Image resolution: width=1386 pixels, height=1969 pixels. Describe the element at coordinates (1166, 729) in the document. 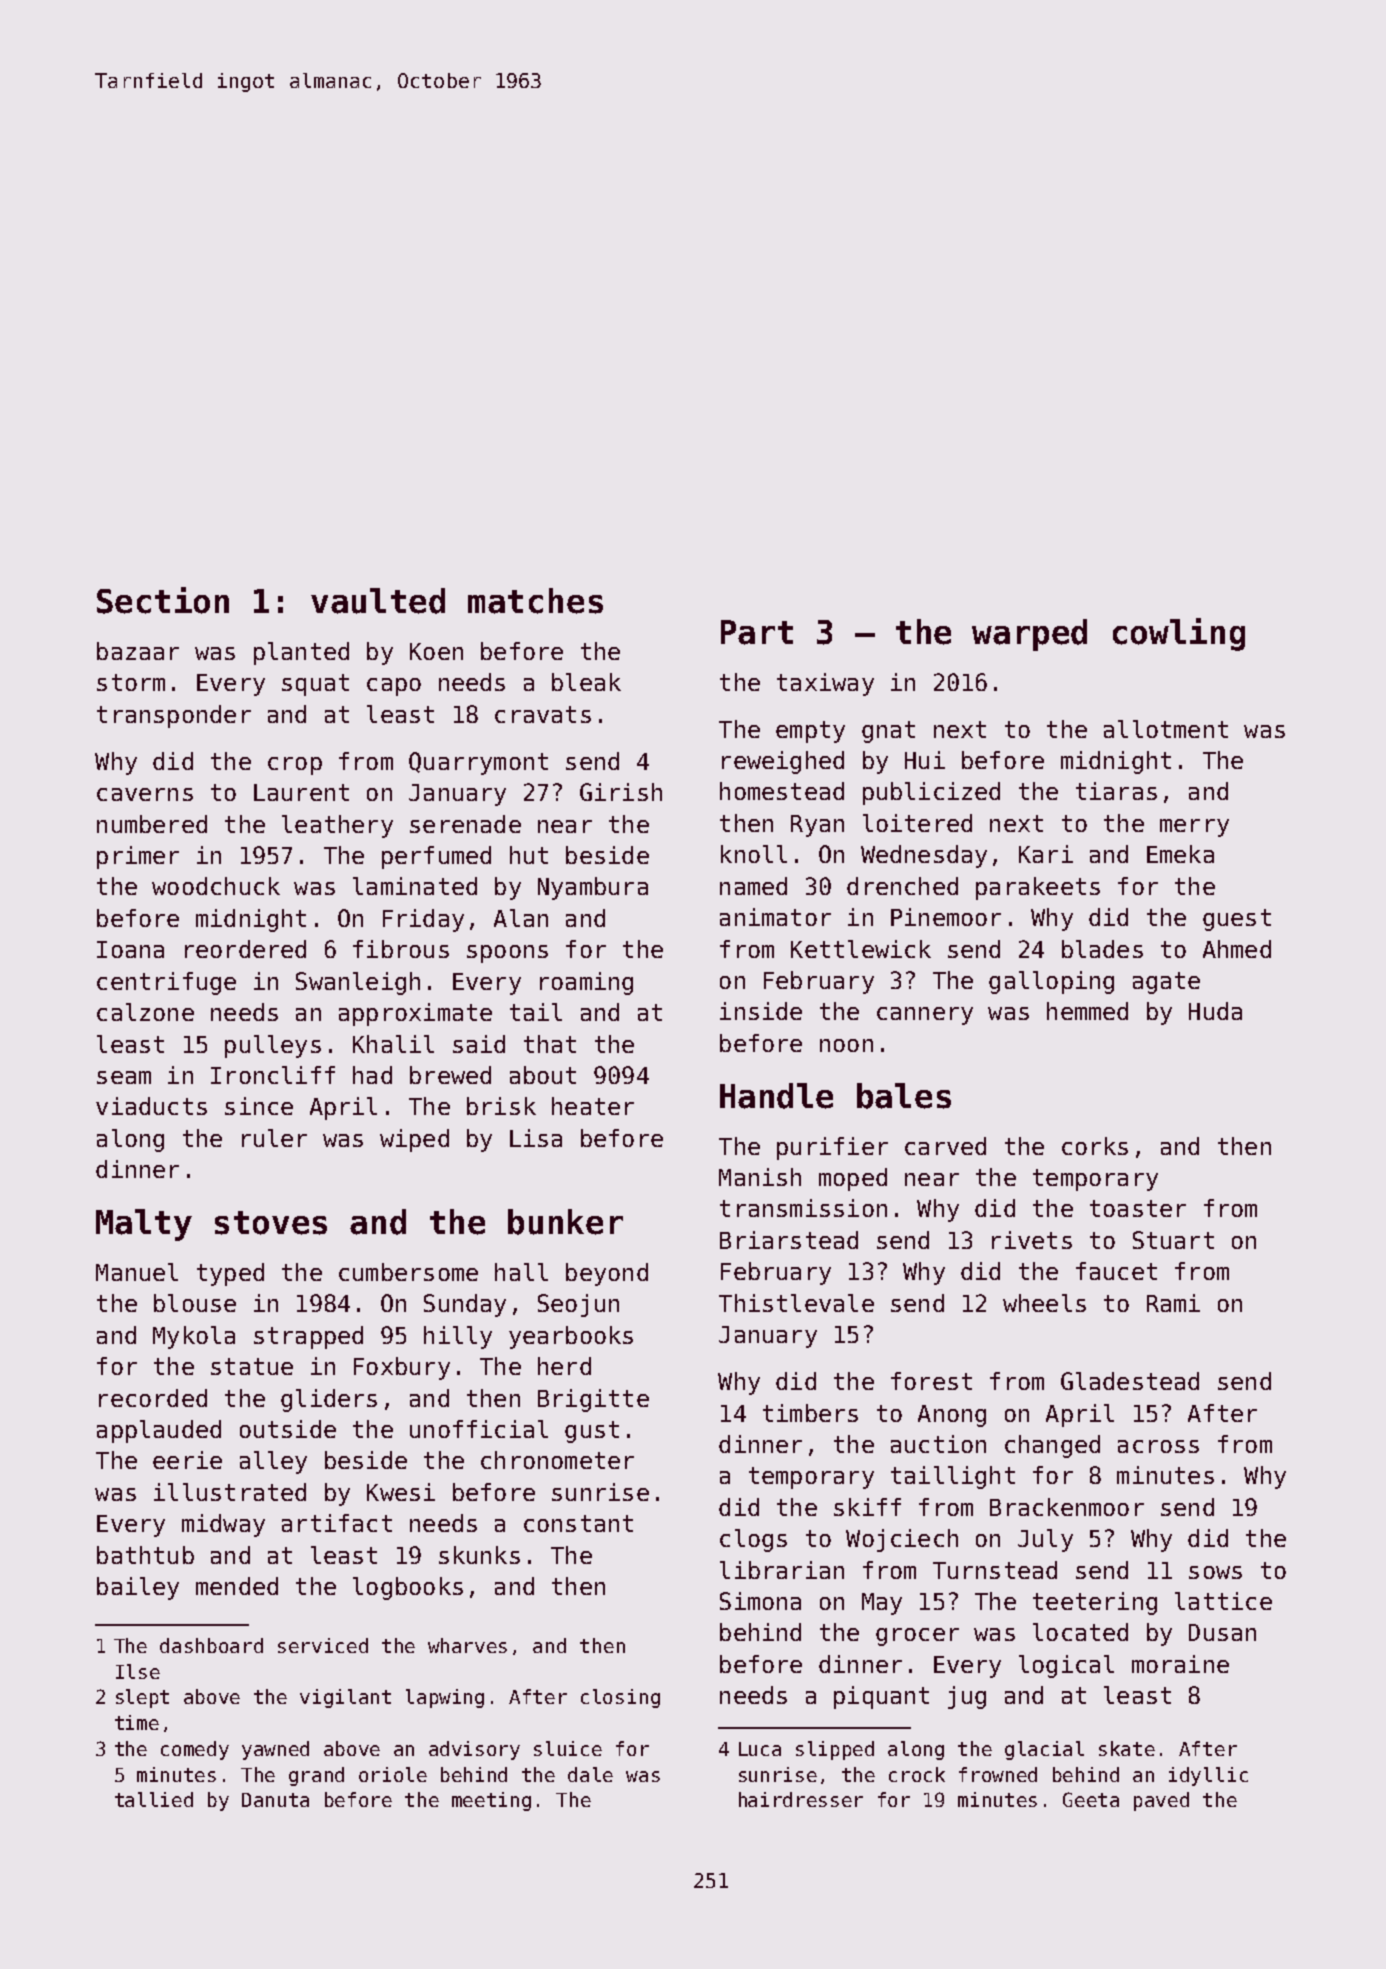

I see `allotment` at that location.
